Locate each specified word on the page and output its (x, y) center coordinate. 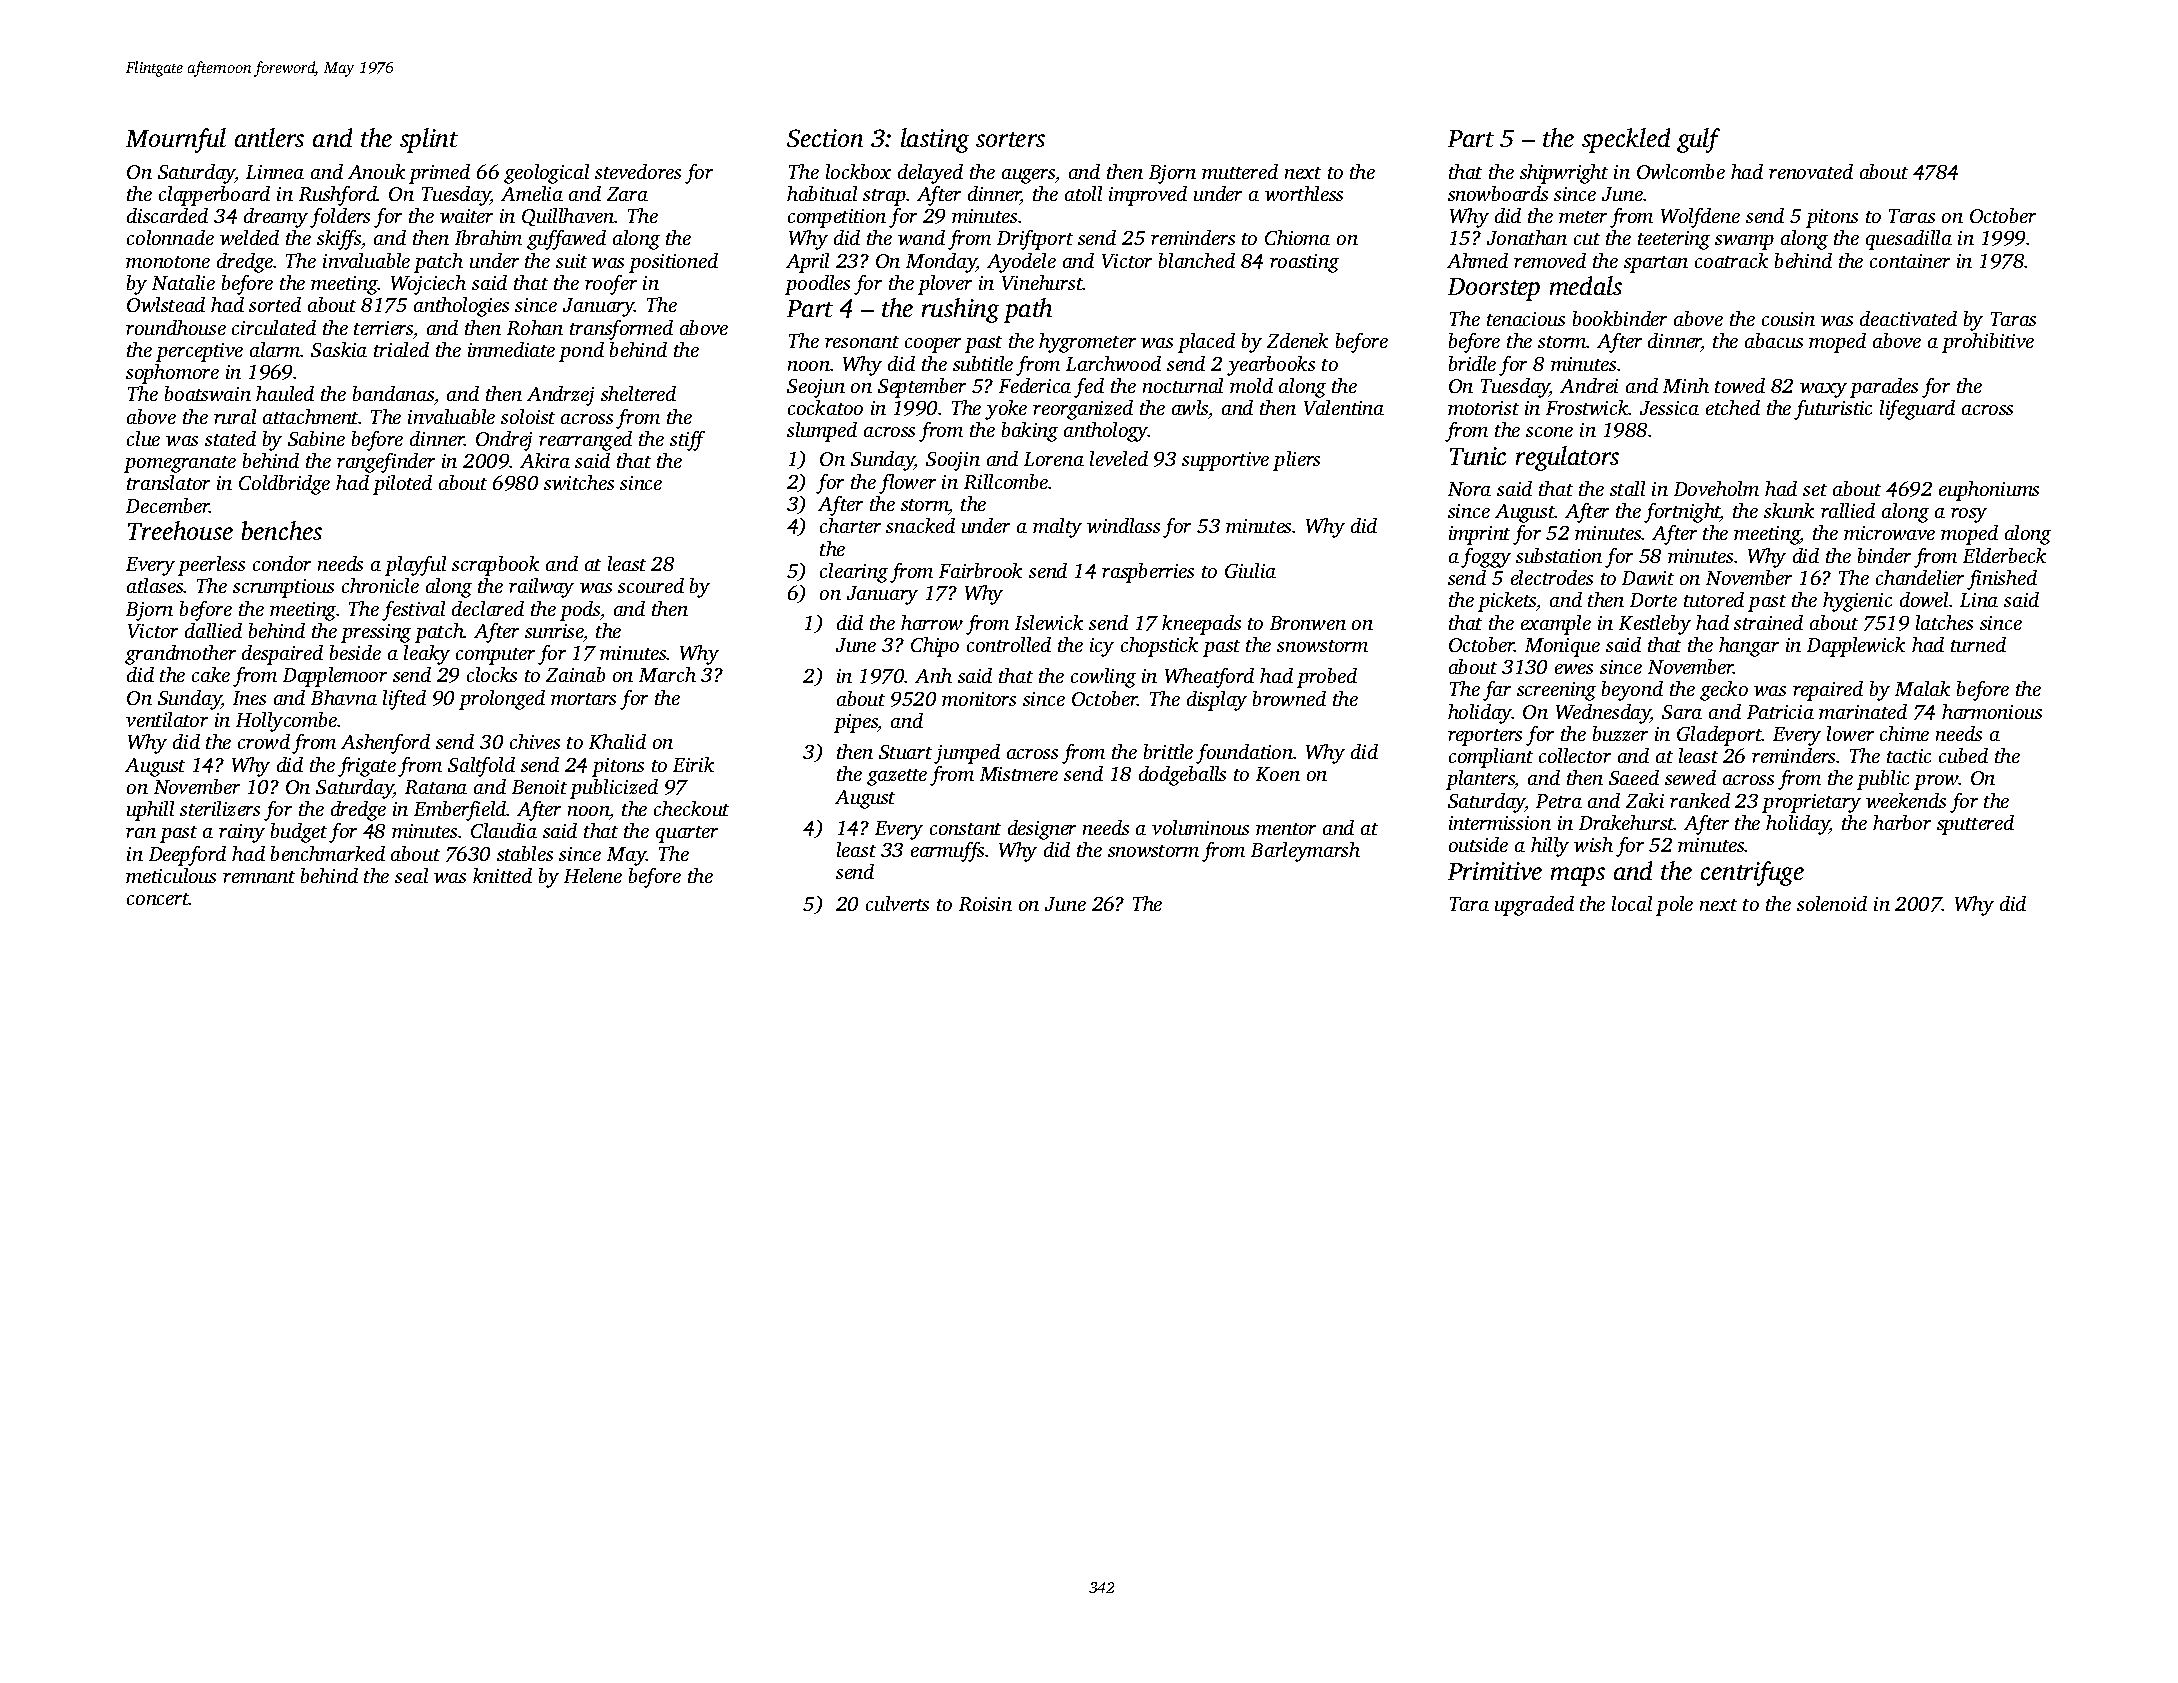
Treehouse (180, 530)
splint (429, 140)
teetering (1674, 240)
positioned (673, 263)
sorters (1010, 139)
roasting (1304, 263)
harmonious (1992, 711)
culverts (897, 903)
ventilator (167, 719)
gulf (1698, 140)
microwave (1889, 533)
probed (1327, 678)
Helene (593, 875)
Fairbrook (980, 570)
